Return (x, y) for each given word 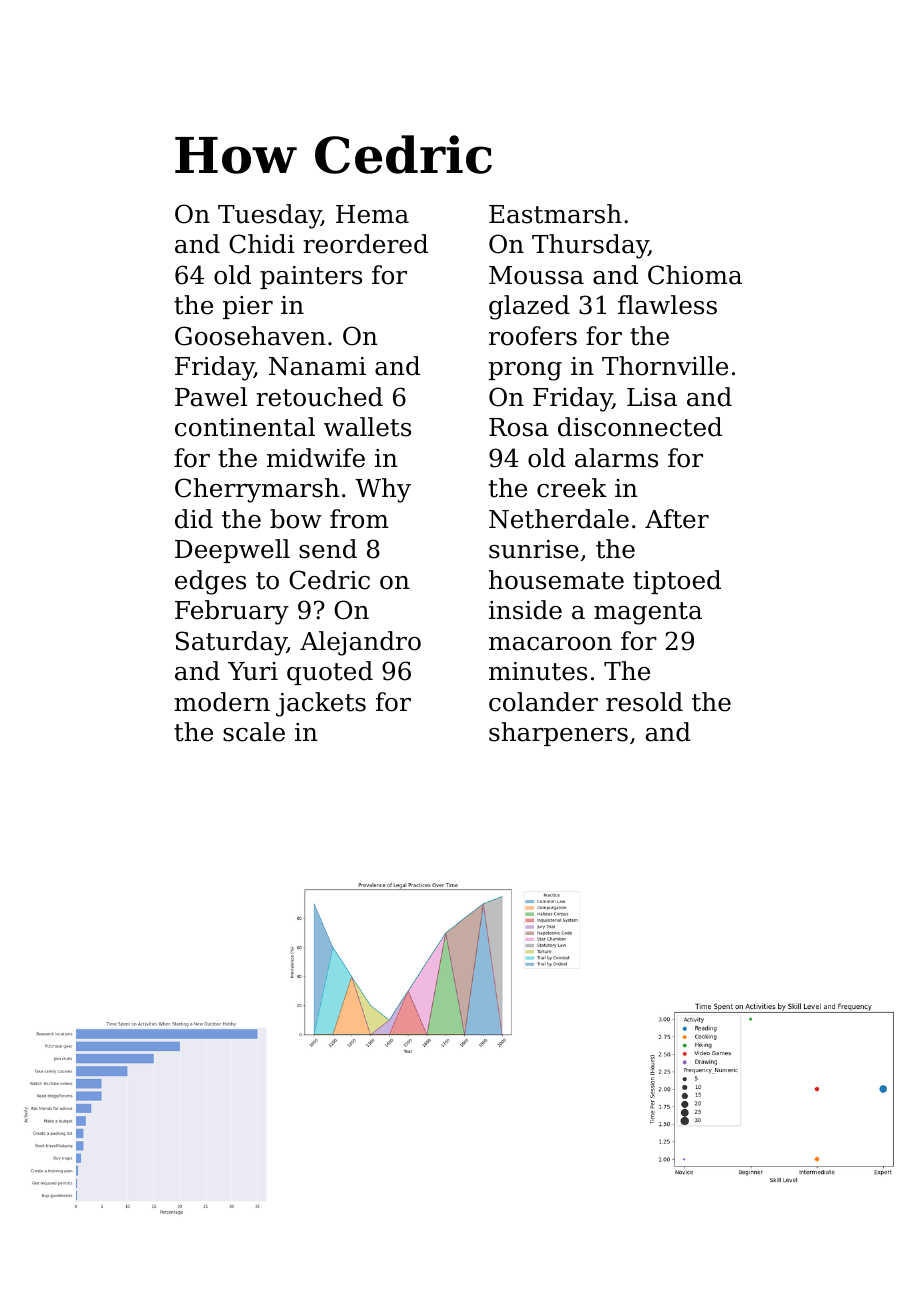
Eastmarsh (555, 214)
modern (222, 702)
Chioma (695, 275)
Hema (372, 214)
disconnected (640, 427)
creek (572, 488)
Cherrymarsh (257, 490)
